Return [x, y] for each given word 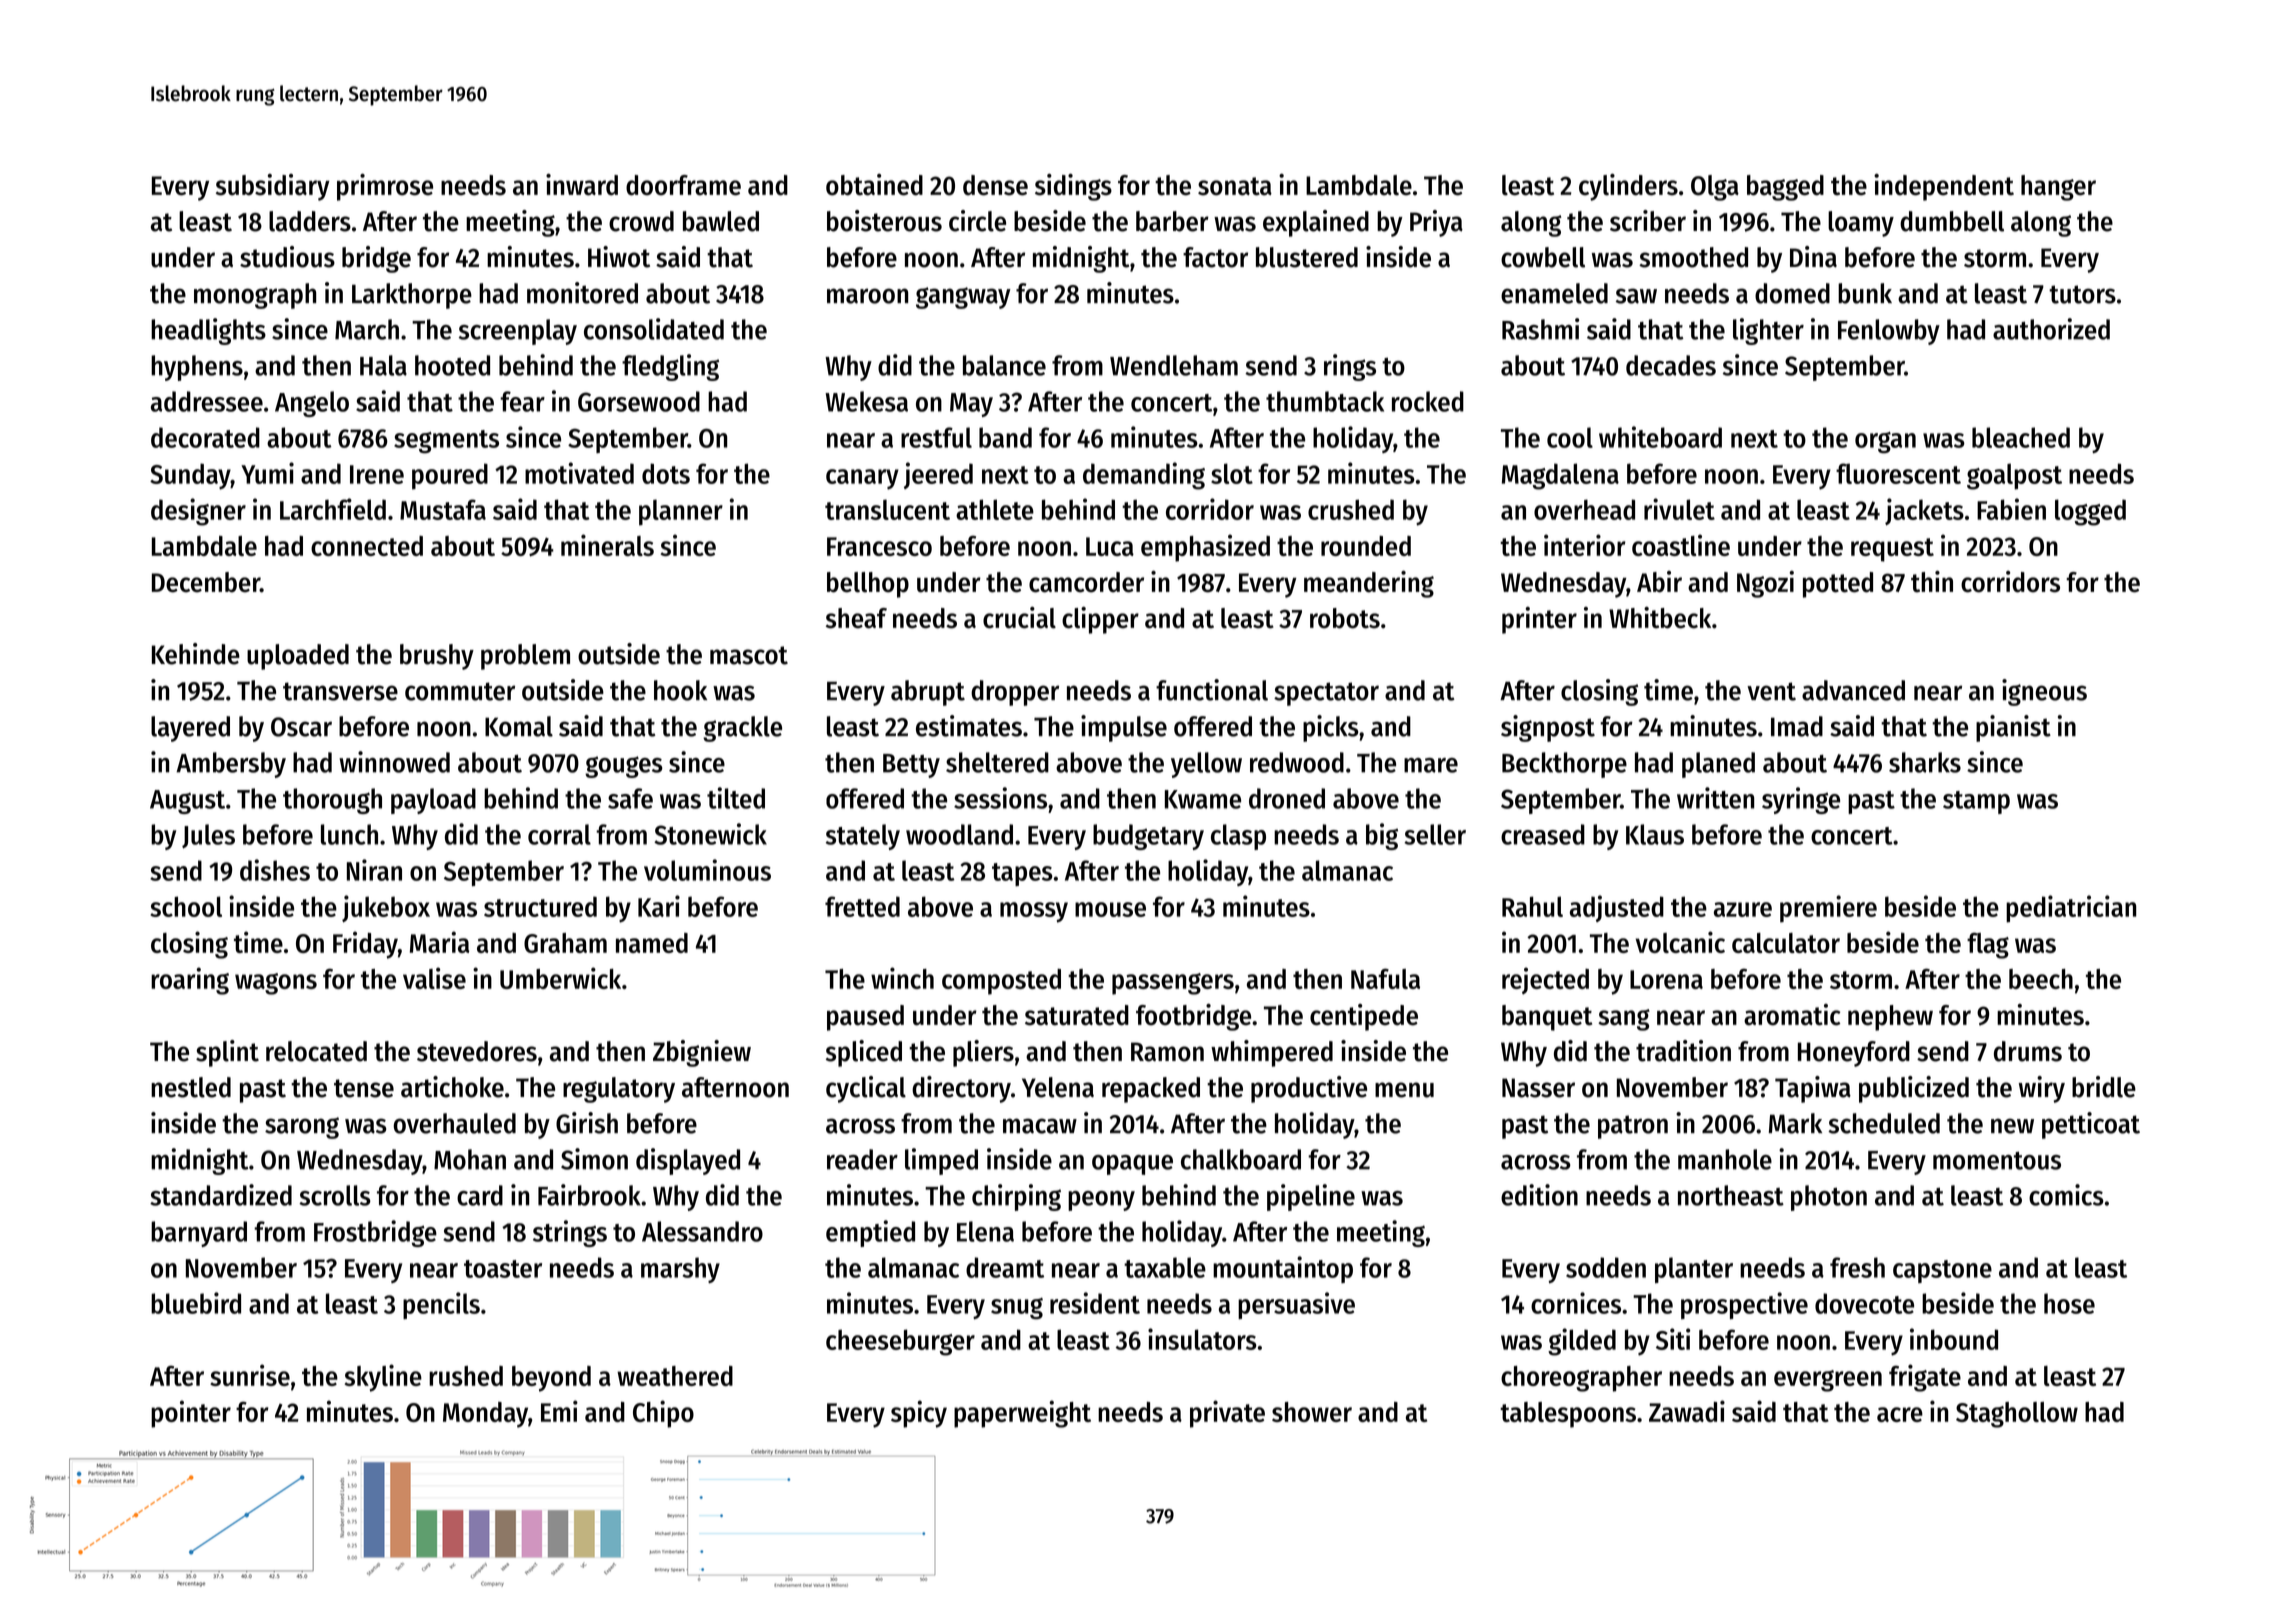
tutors [2082, 294]
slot [1232, 473]
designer [198, 512]
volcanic [1680, 942]
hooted [452, 365]
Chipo [663, 1414]
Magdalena [1560, 476]
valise [434, 978]
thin [1932, 582]
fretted [862, 906]
